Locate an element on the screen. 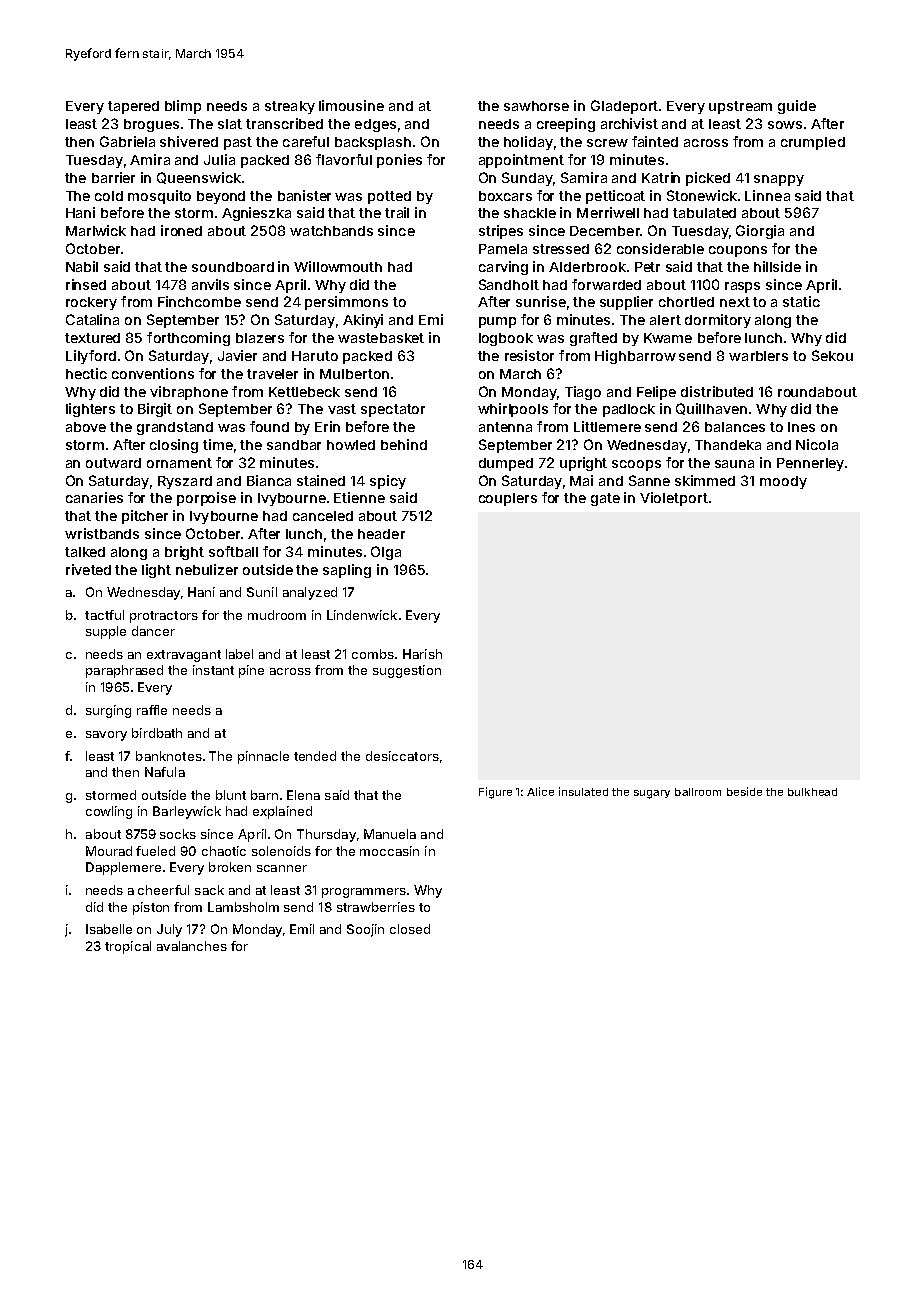 The image size is (924, 1314). instant is located at coordinates (213, 670).
